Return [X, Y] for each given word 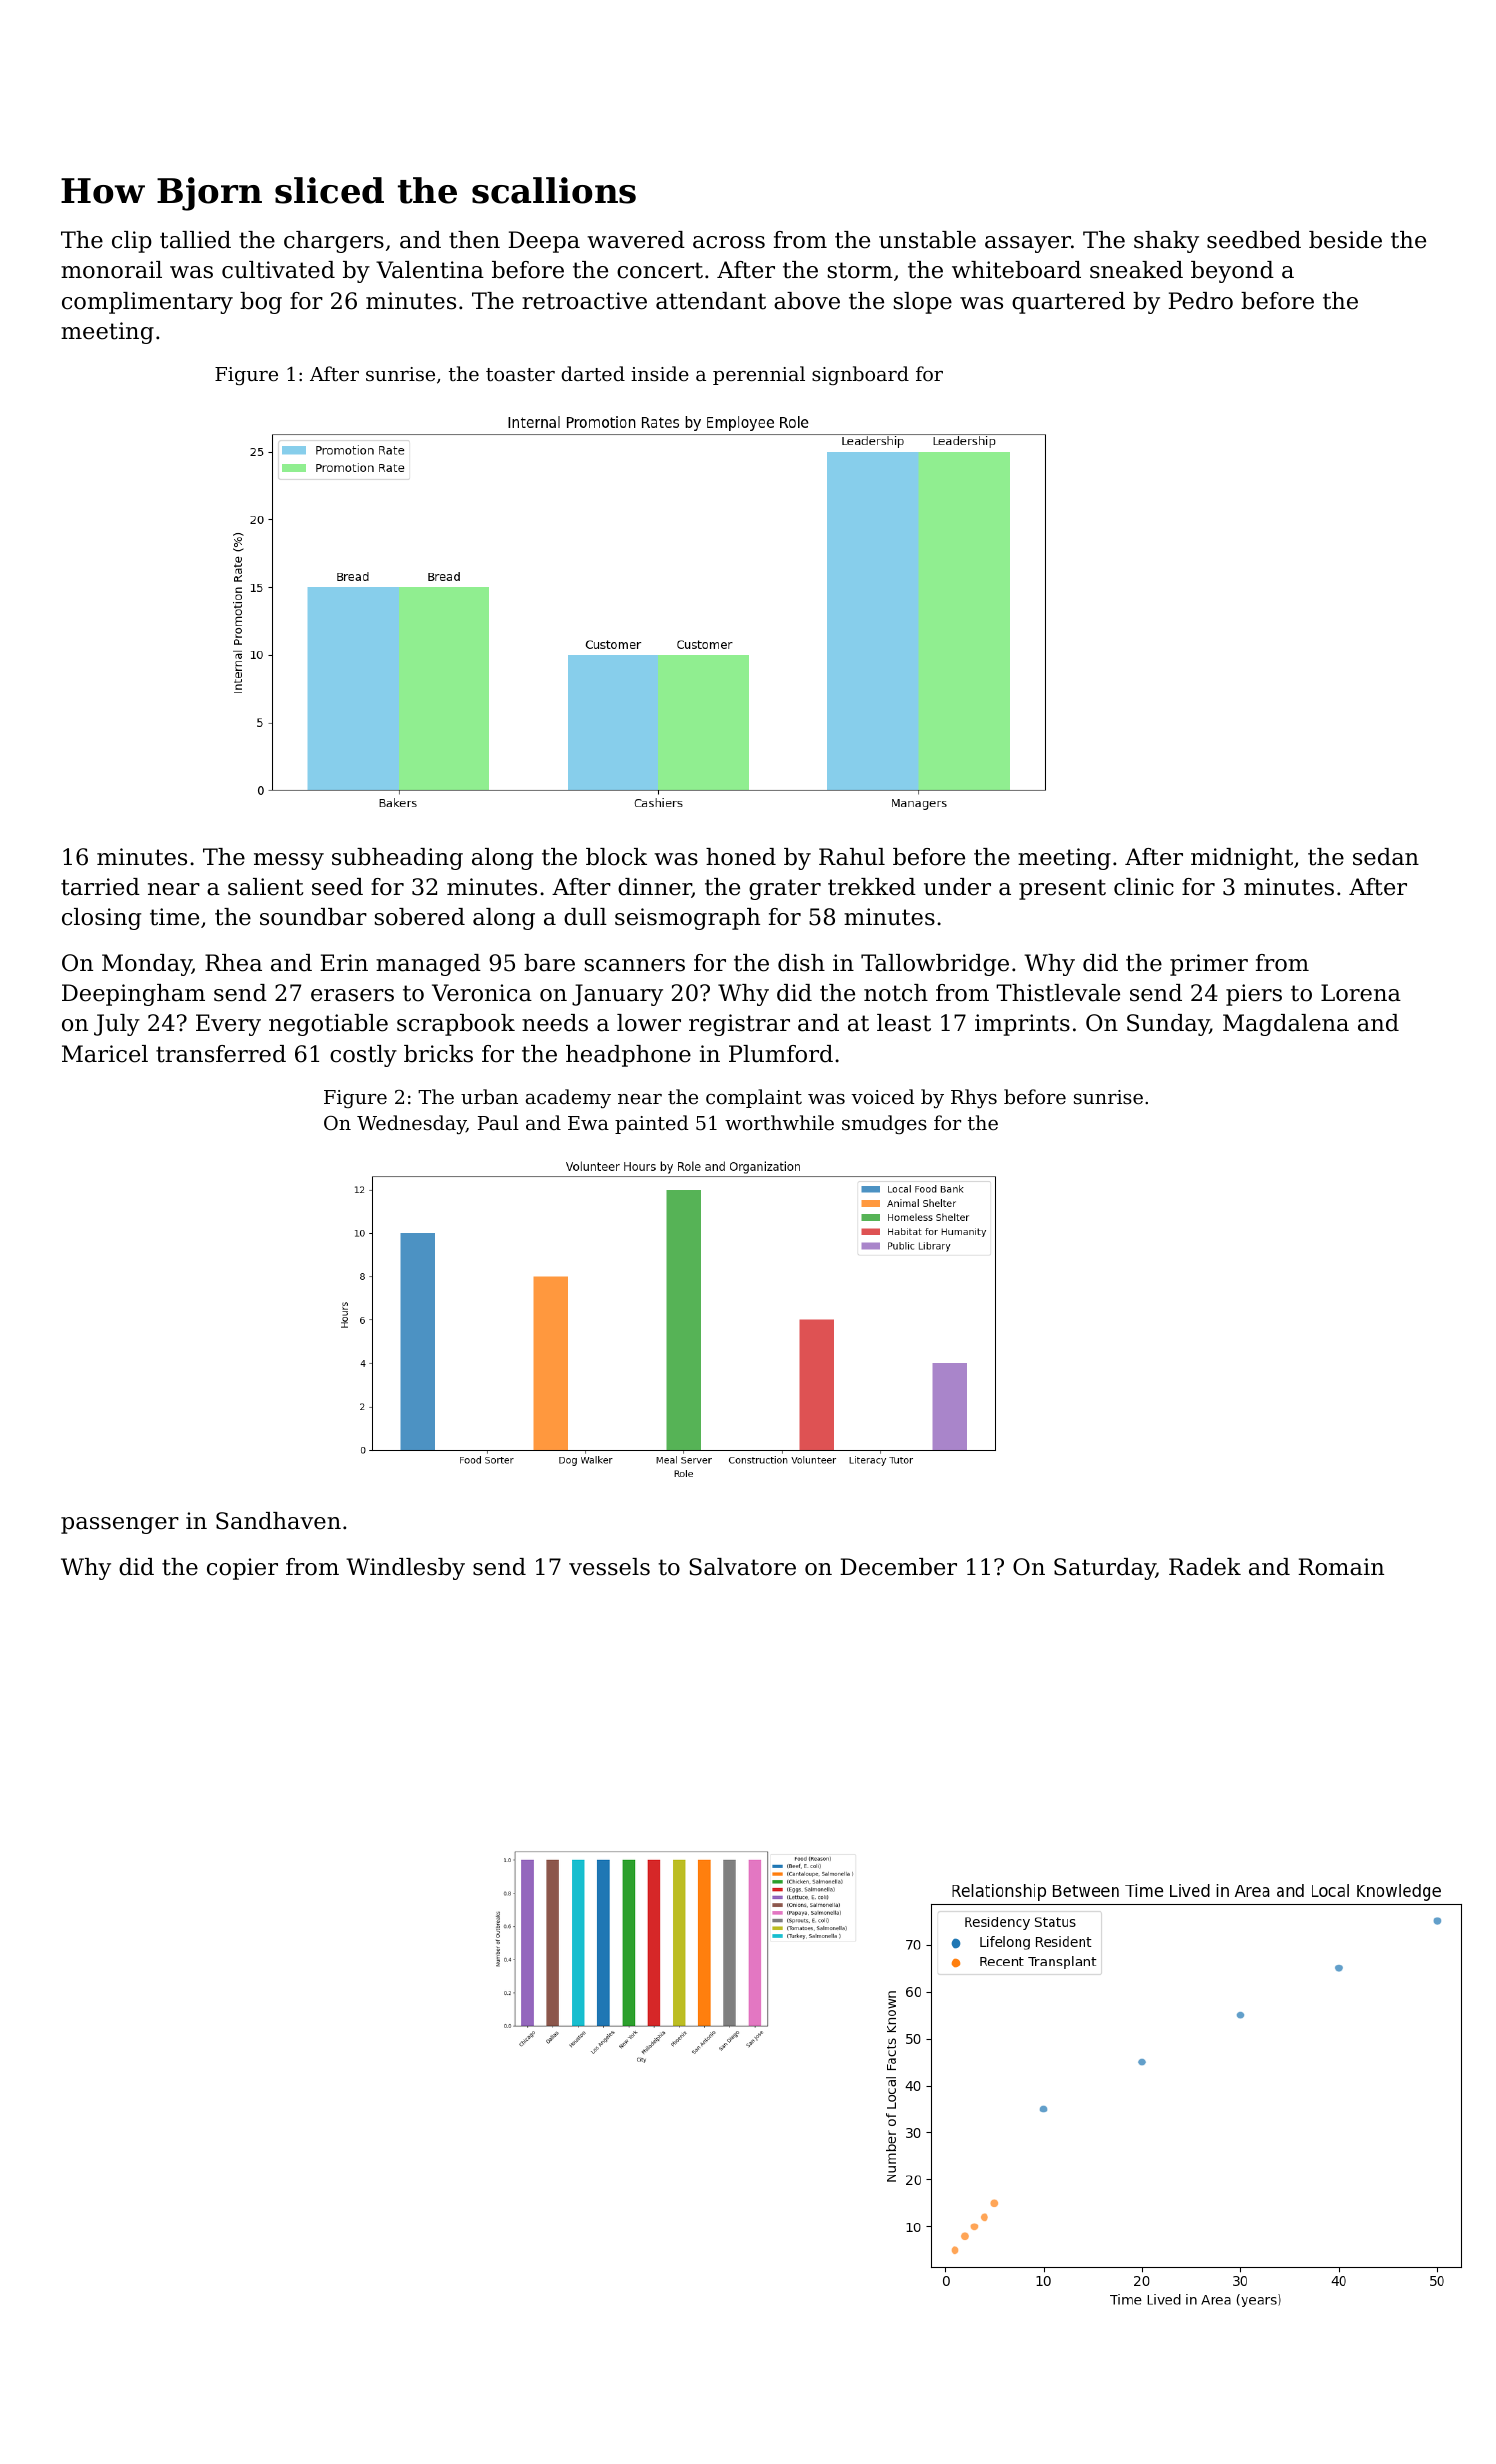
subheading [397, 859]
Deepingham [133, 995]
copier [242, 1569]
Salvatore [742, 1567]
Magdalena [1286, 1025]
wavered [636, 240]
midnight [1242, 859]
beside [1345, 240]
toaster [520, 374]
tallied [195, 240]
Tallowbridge [935, 965]
